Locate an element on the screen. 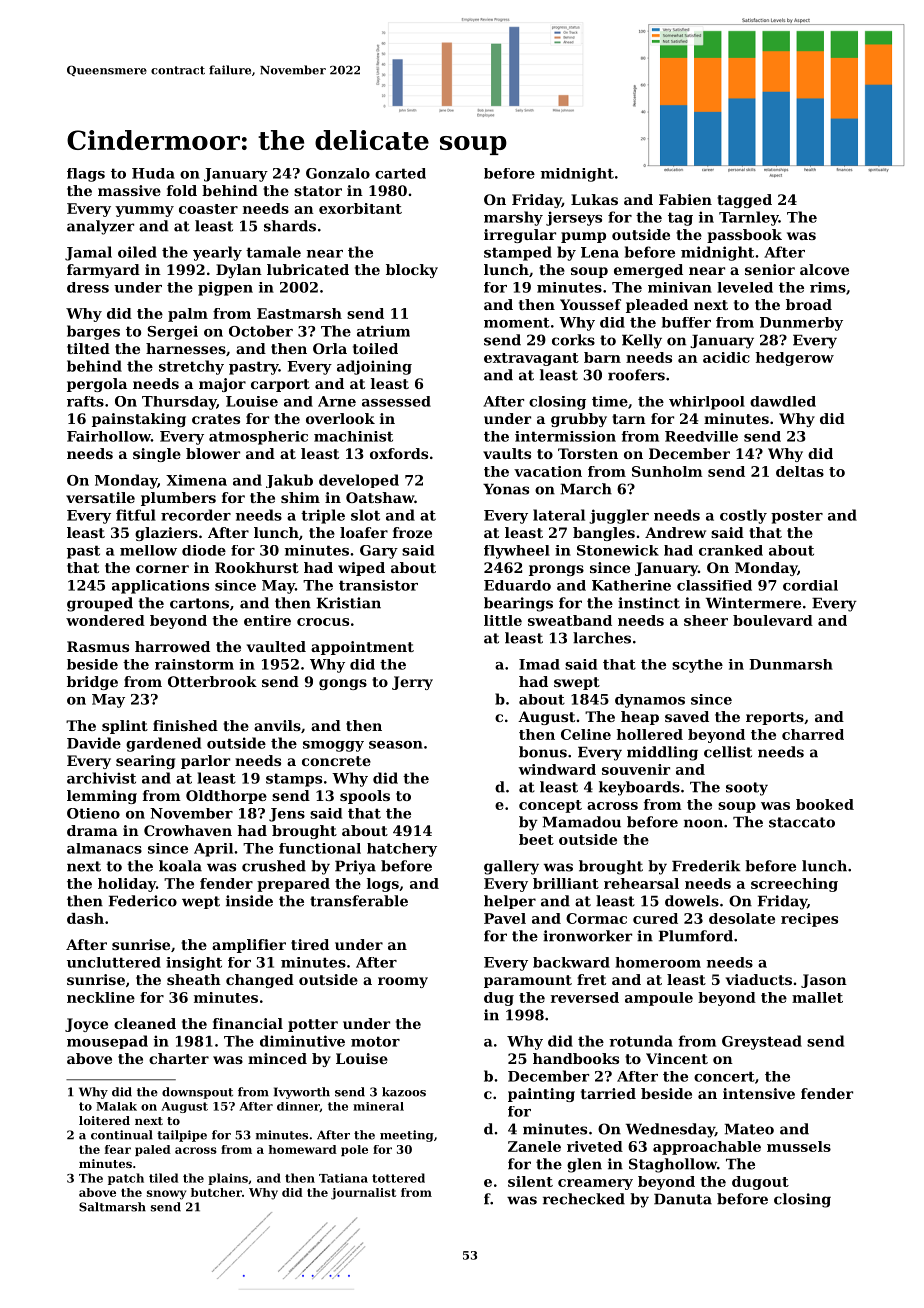 This screenshot has height=1308, width=924. assessed is located at coordinates (396, 401).
